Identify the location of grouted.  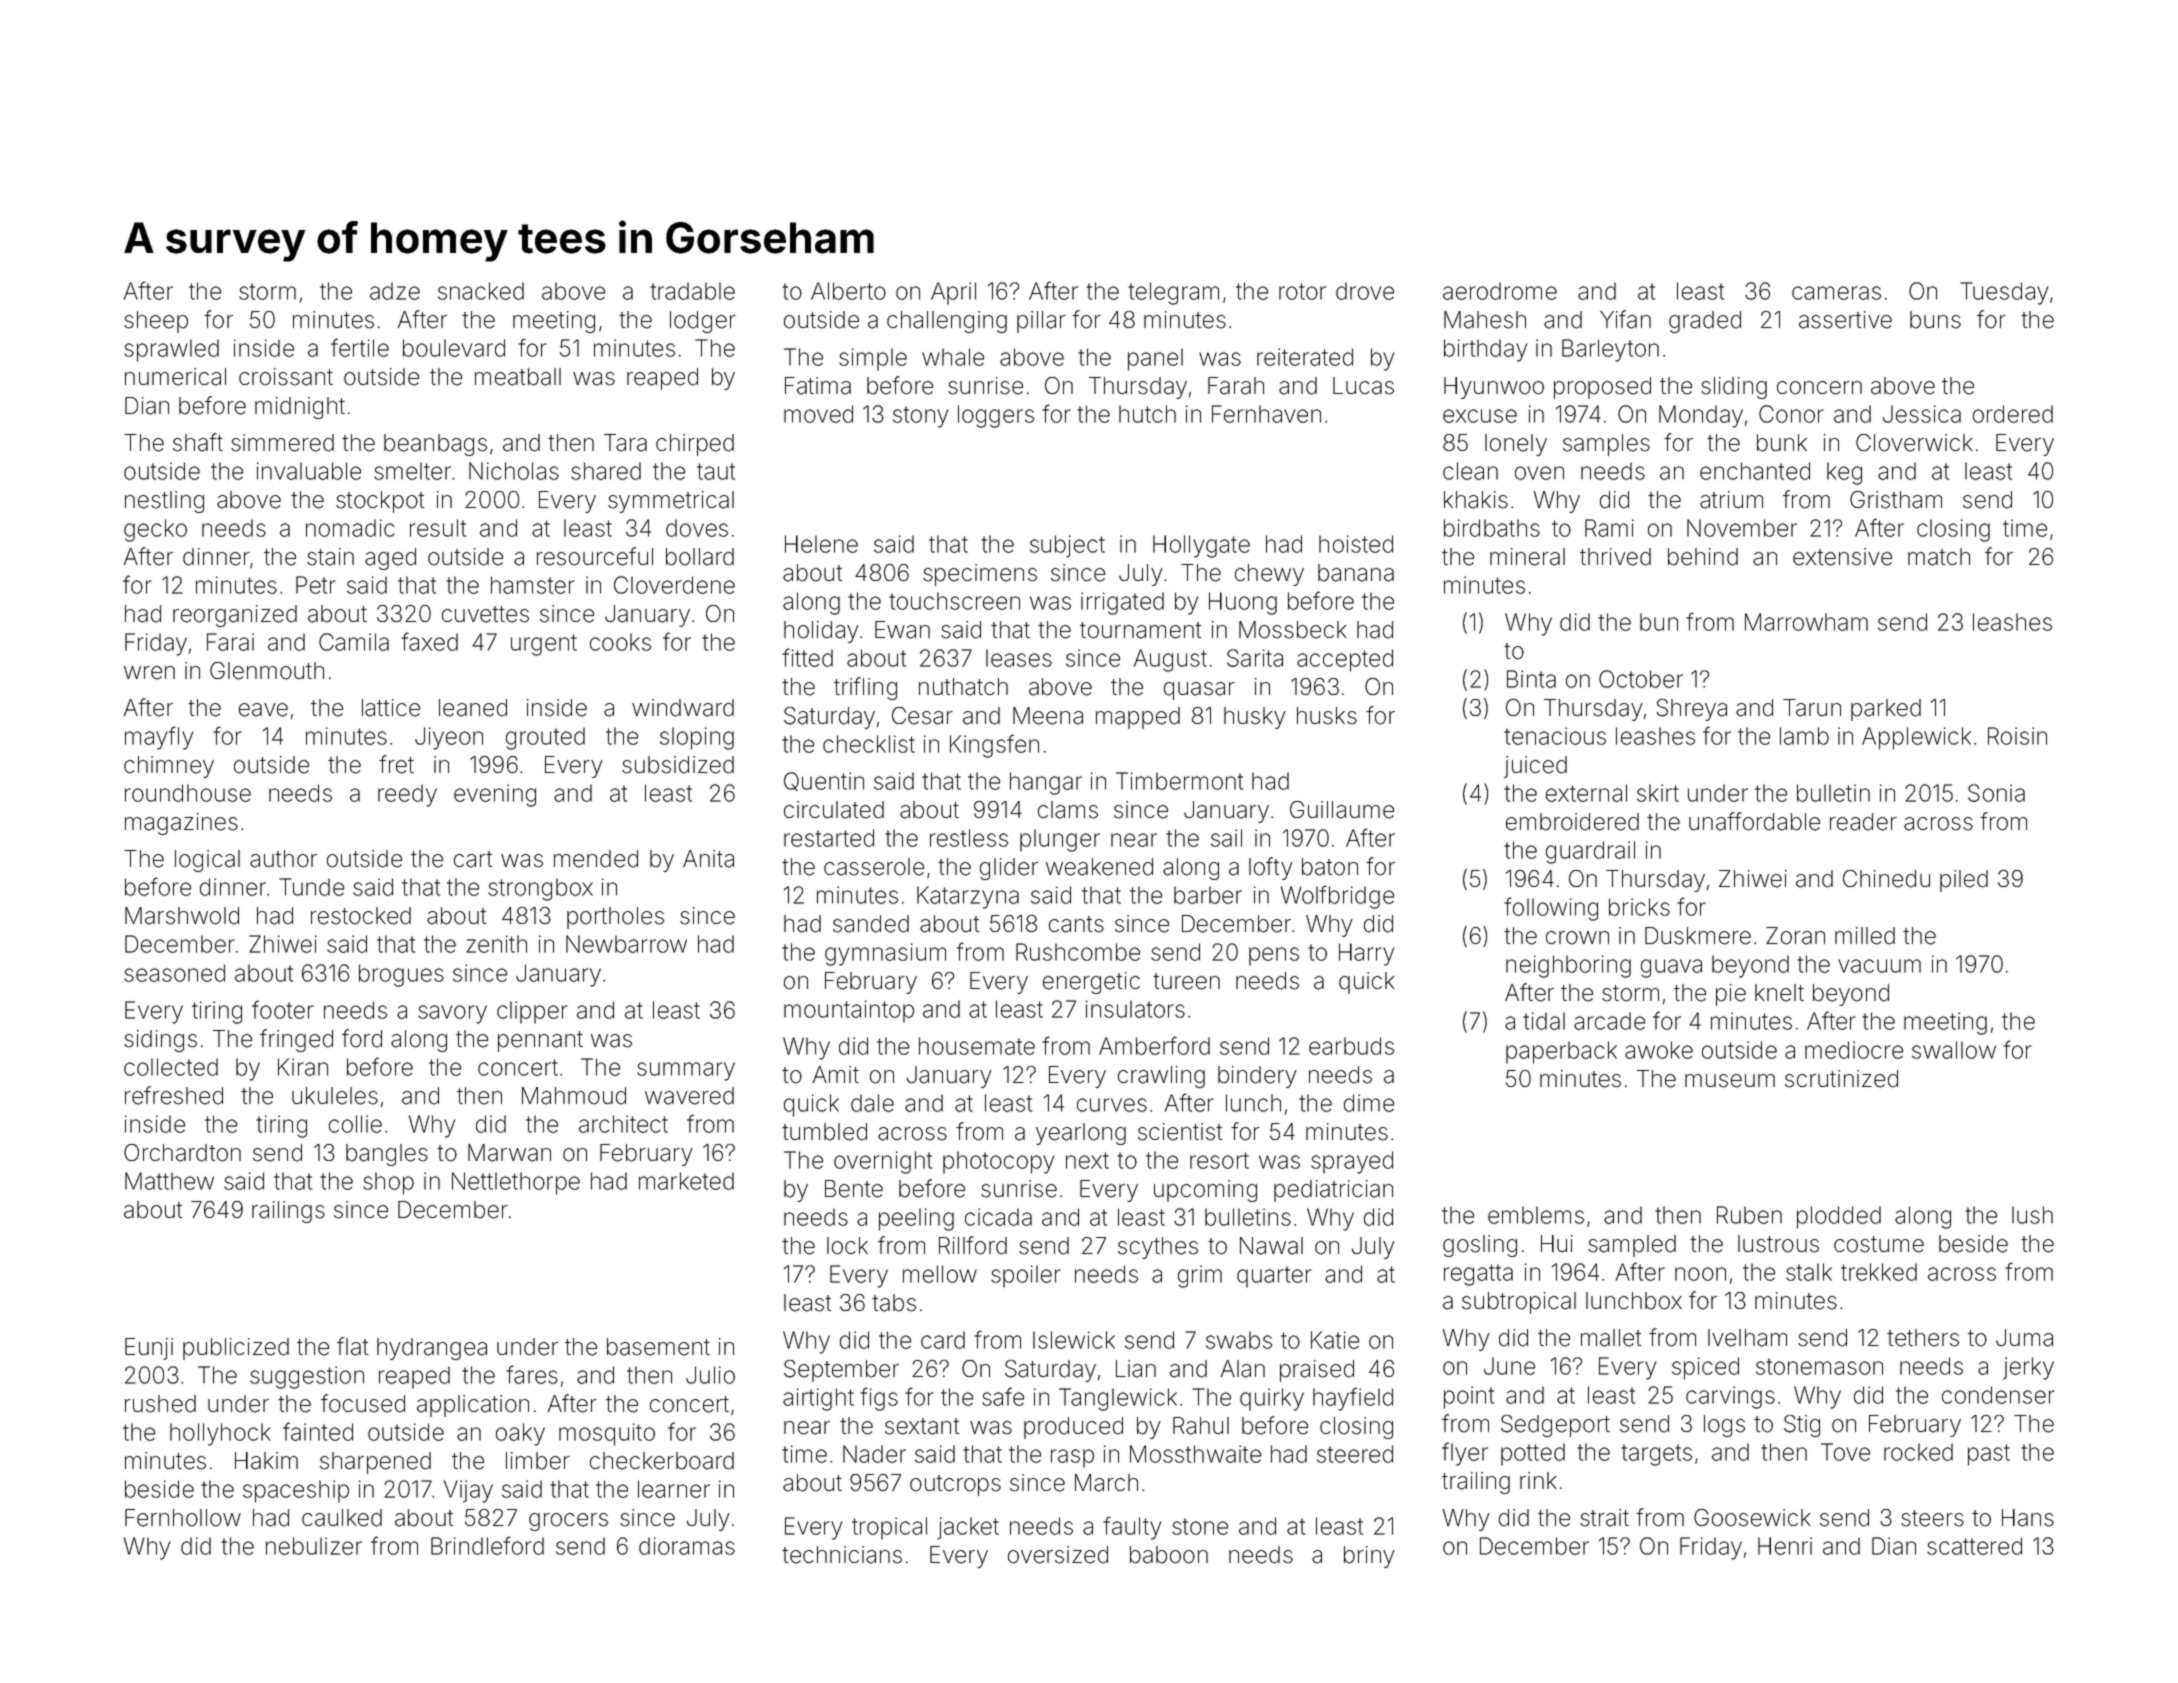
(545, 738).
